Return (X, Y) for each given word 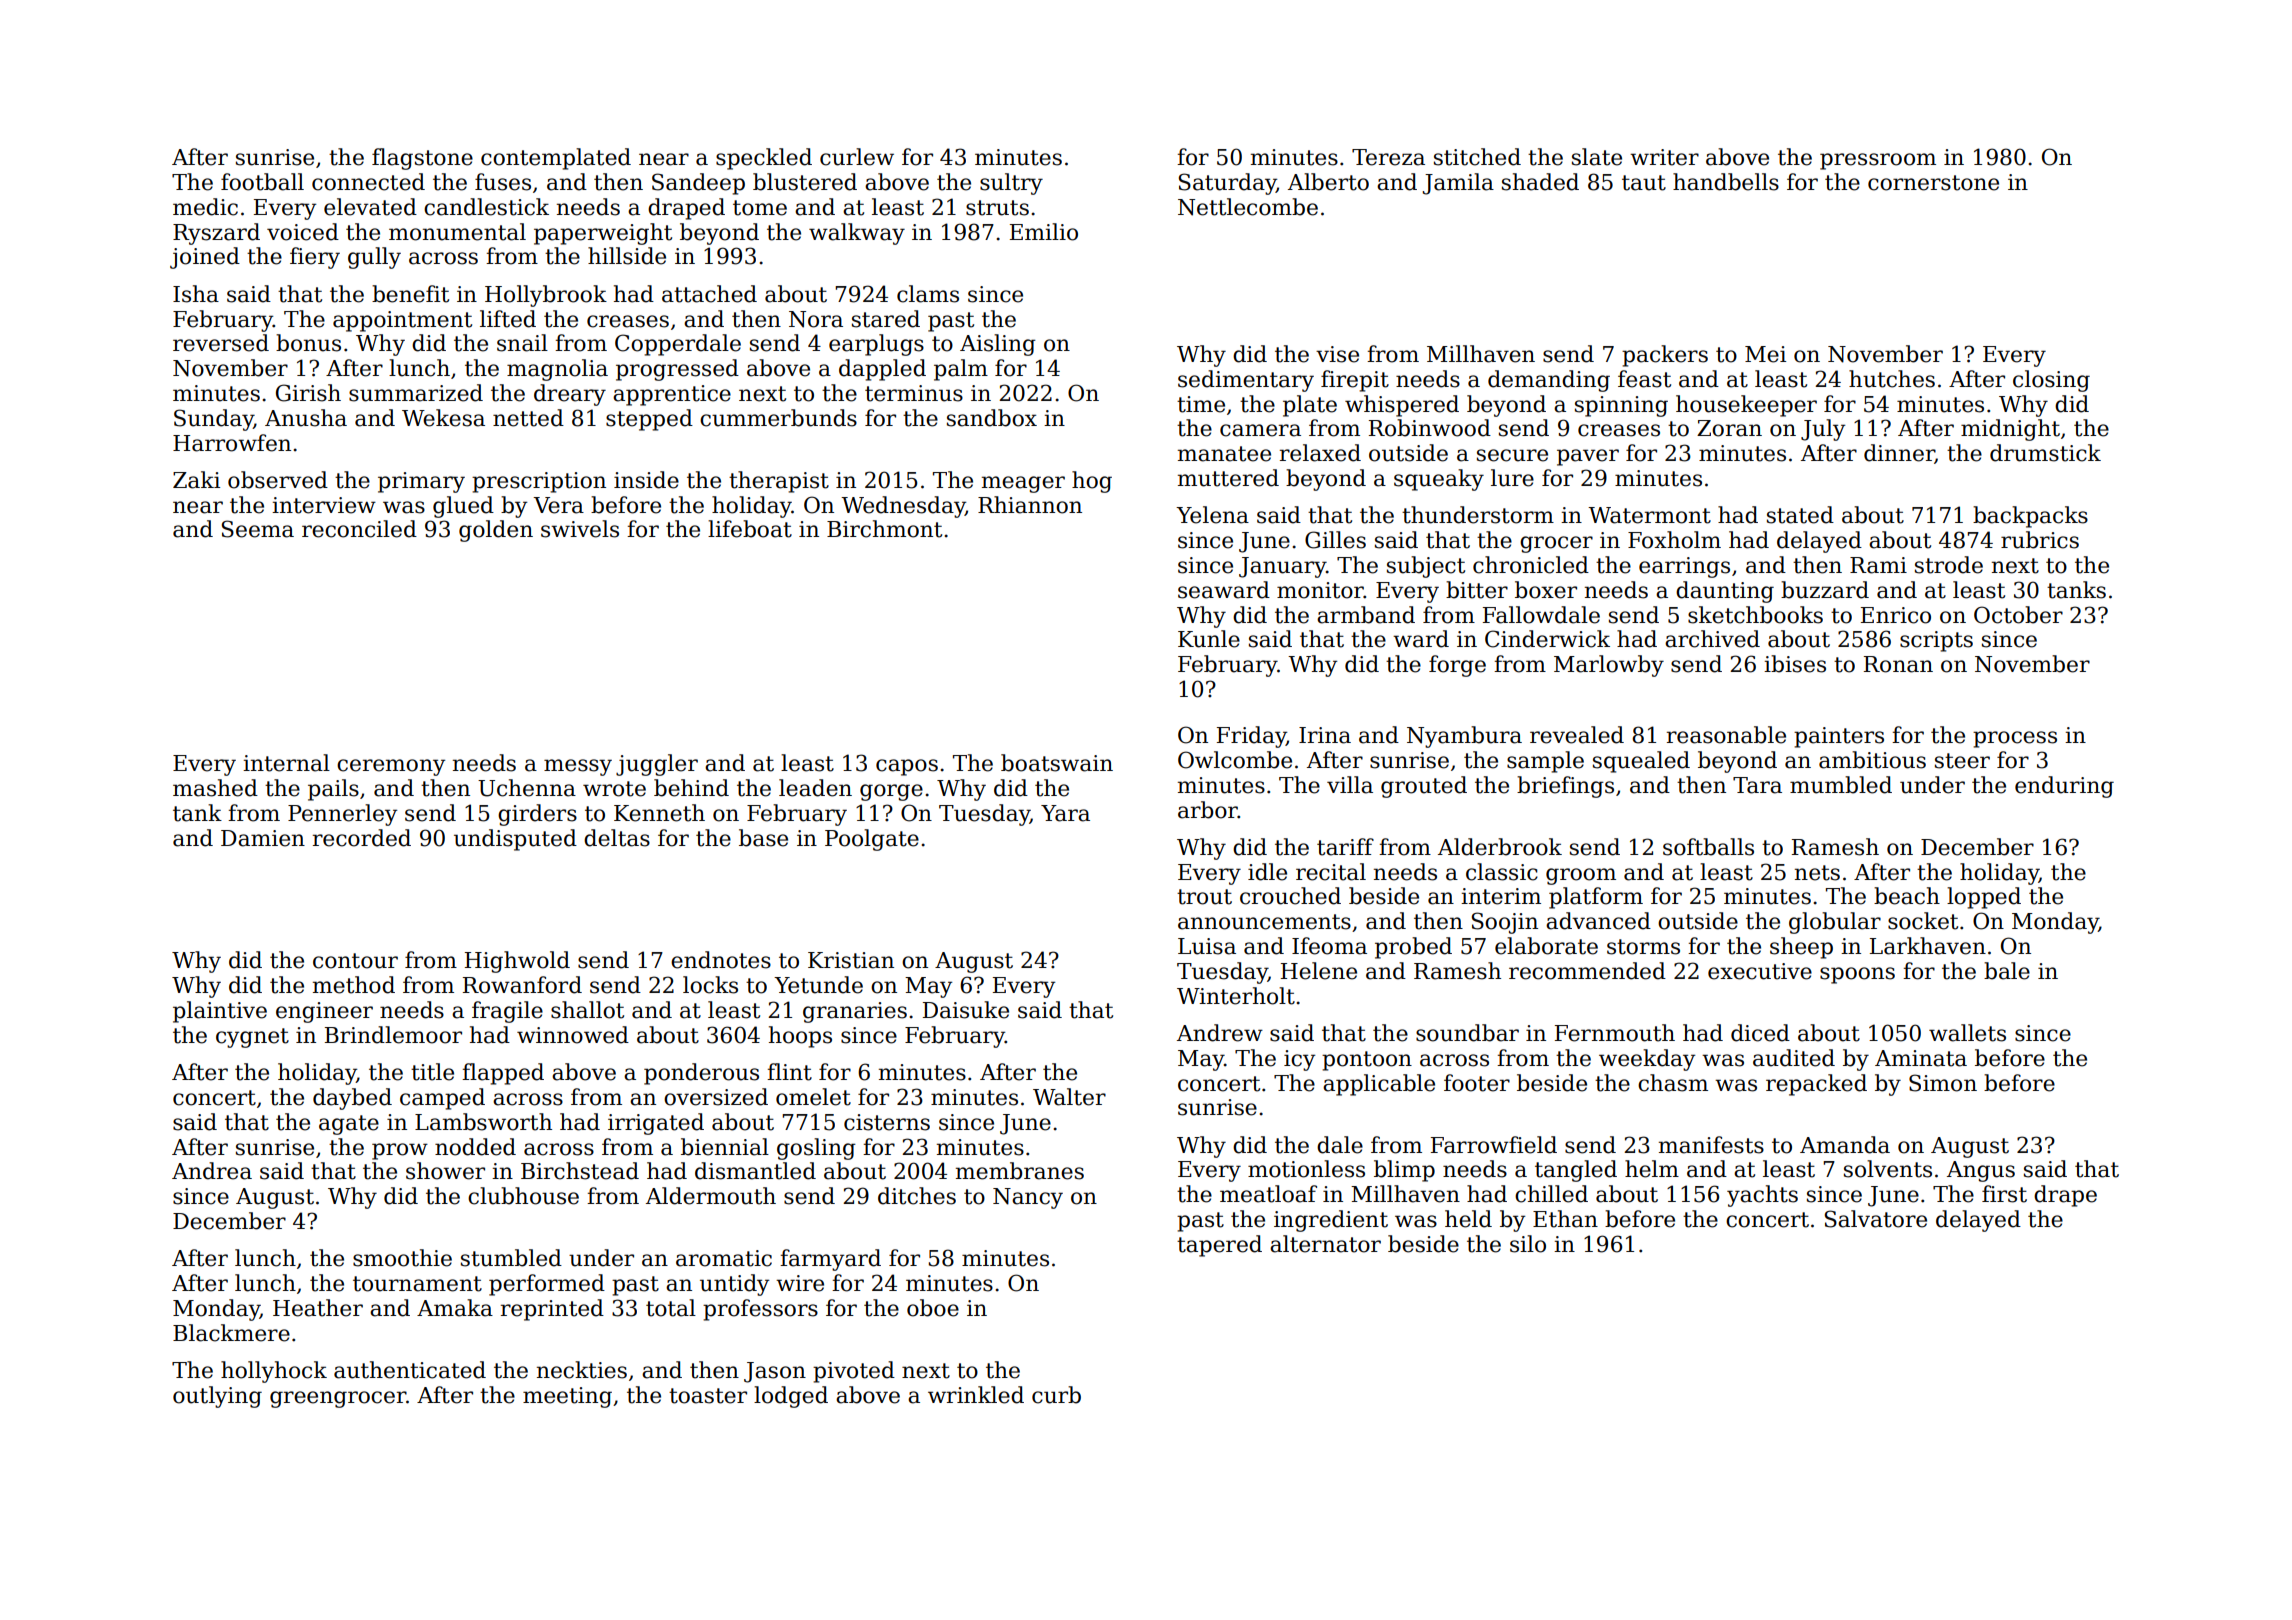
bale (2007, 971)
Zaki (196, 480)
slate (1597, 157)
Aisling (998, 345)
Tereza (1388, 157)
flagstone (422, 159)
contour (355, 961)
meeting (567, 1397)
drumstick (2045, 453)
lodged (791, 1397)
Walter (1069, 1097)
